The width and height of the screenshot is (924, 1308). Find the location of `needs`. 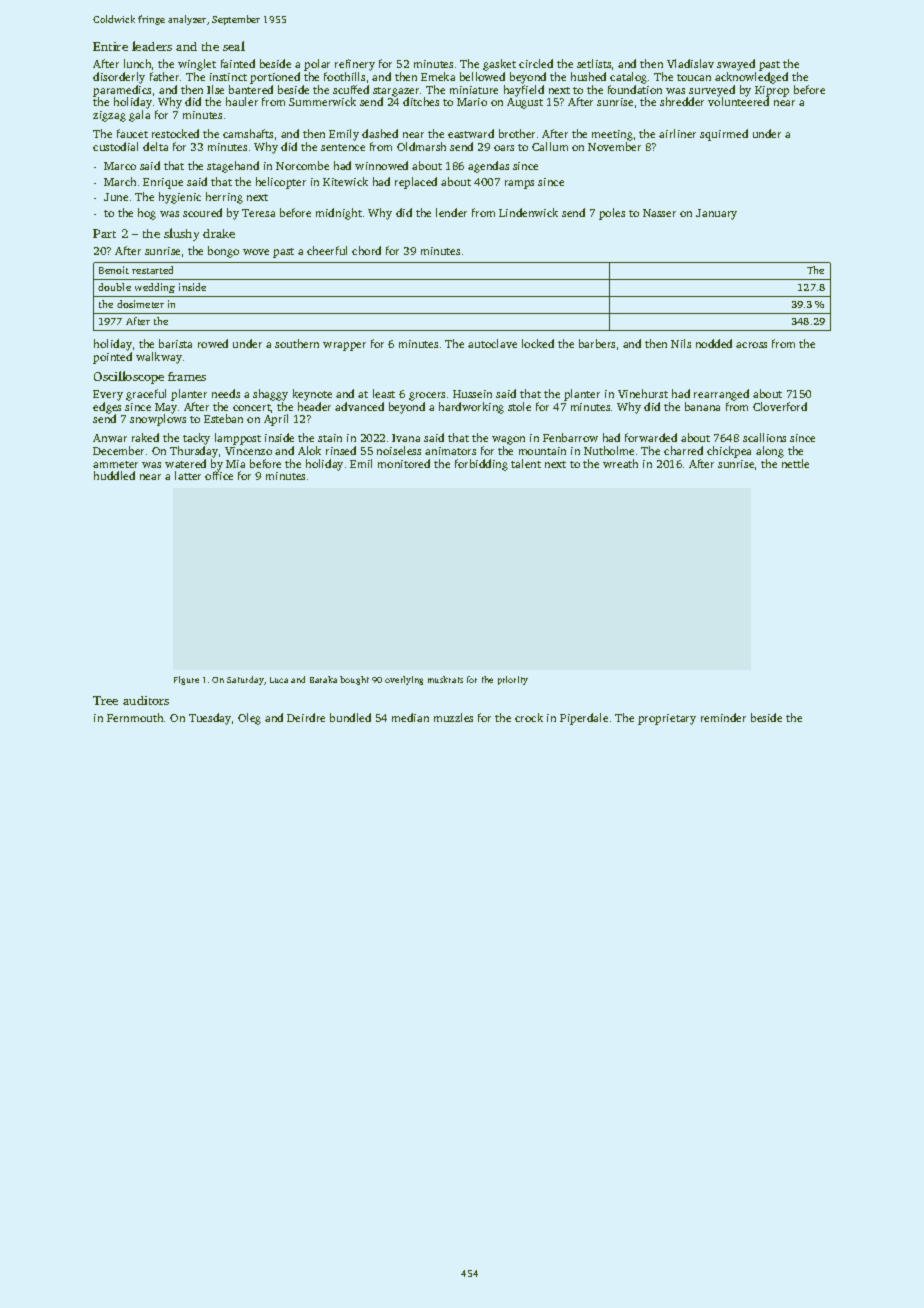

needs is located at coordinates (226, 393).
